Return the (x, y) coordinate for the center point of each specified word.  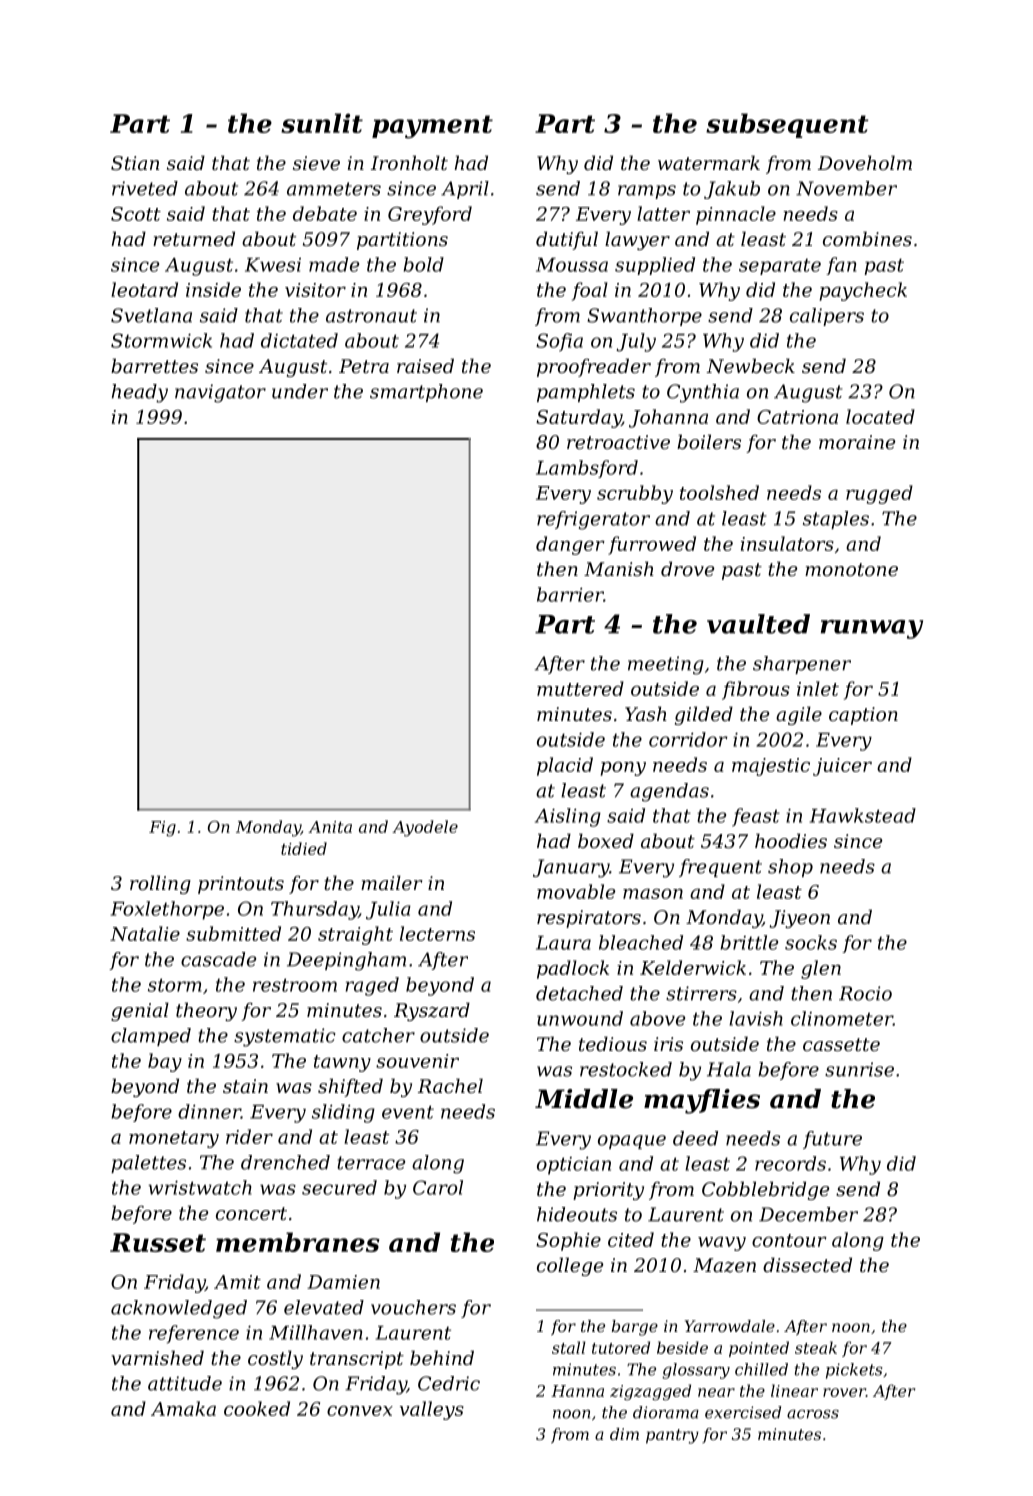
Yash (646, 713)
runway (872, 629)
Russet (158, 1242)
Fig (162, 829)
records (790, 1163)
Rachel (450, 1085)
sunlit (322, 123)
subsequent (787, 125)
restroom (295, 985)
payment (432, 127)
